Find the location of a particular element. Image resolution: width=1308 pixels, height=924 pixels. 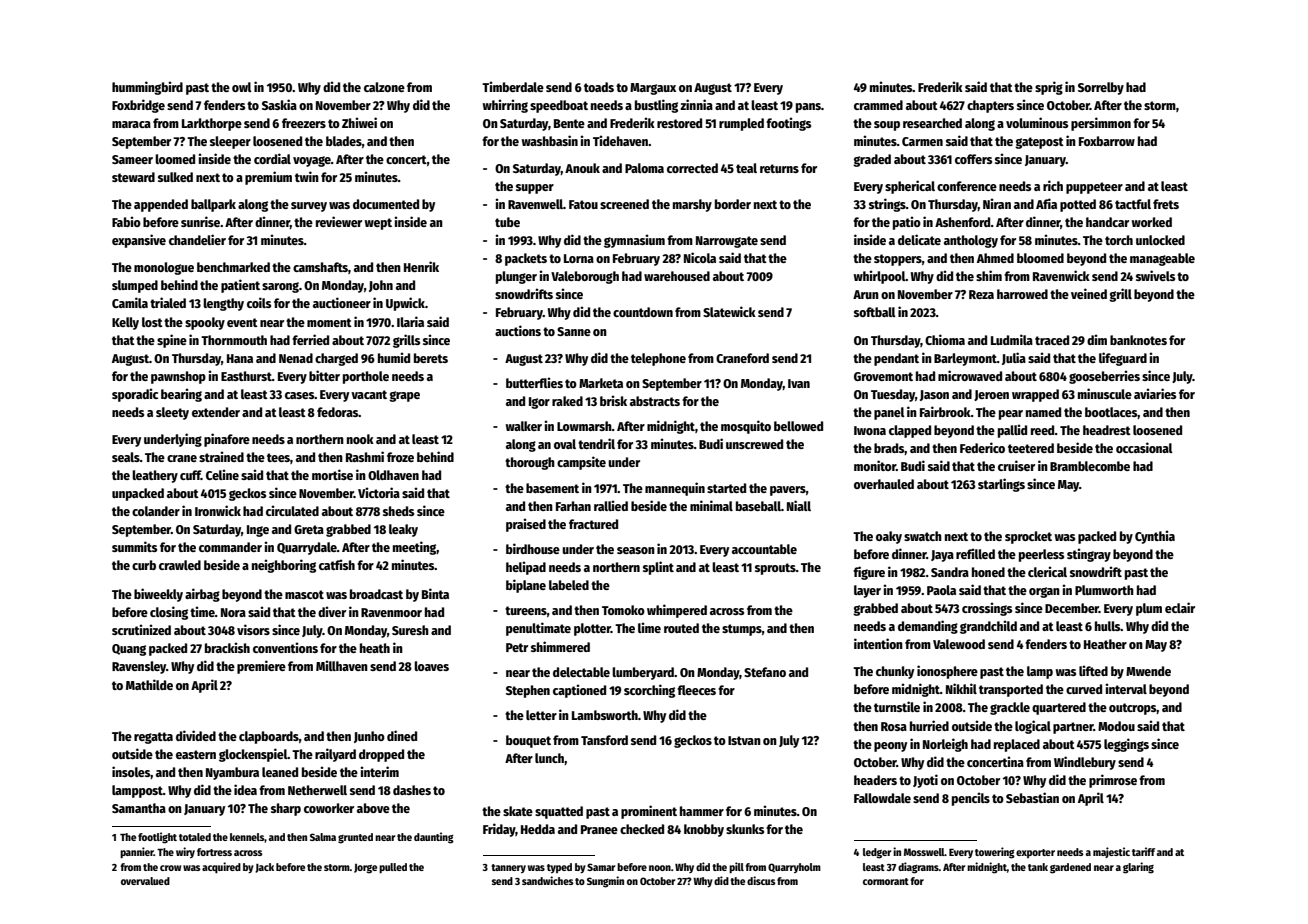

Istvan is located at coordinates (744, 740).
